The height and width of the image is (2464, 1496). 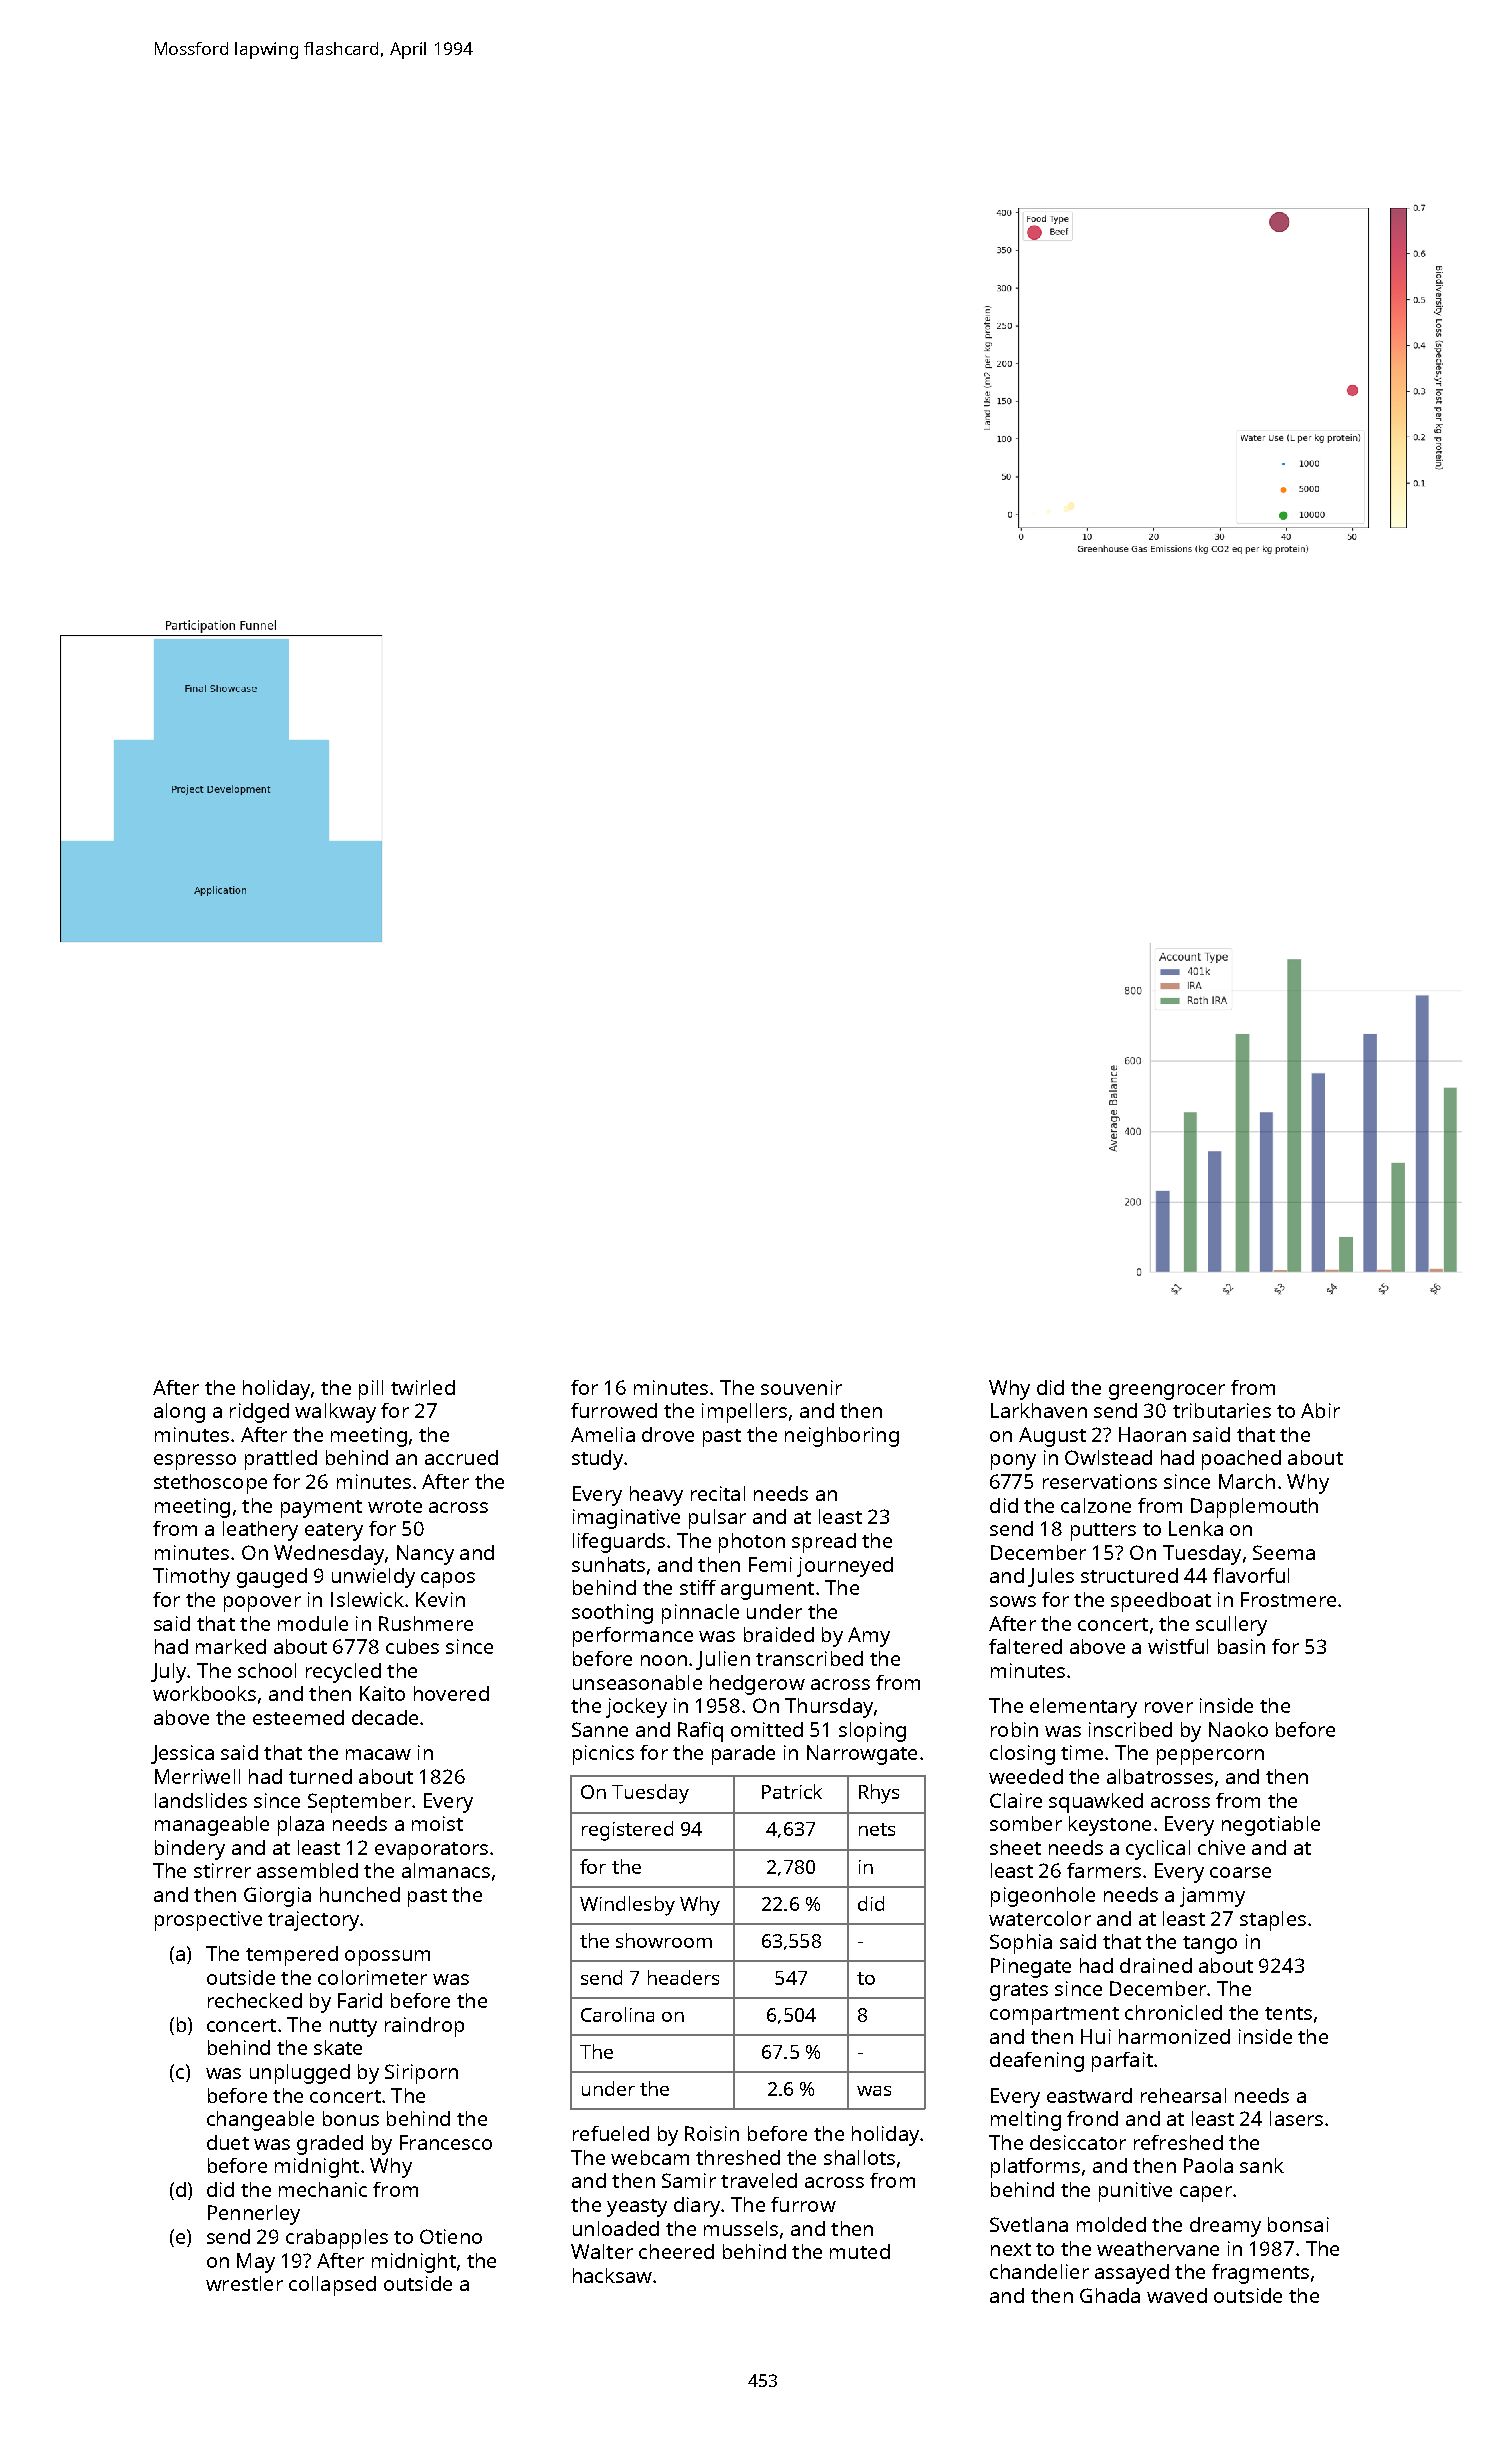 I want to click on wrestler, so click(x=244, y=2283).
